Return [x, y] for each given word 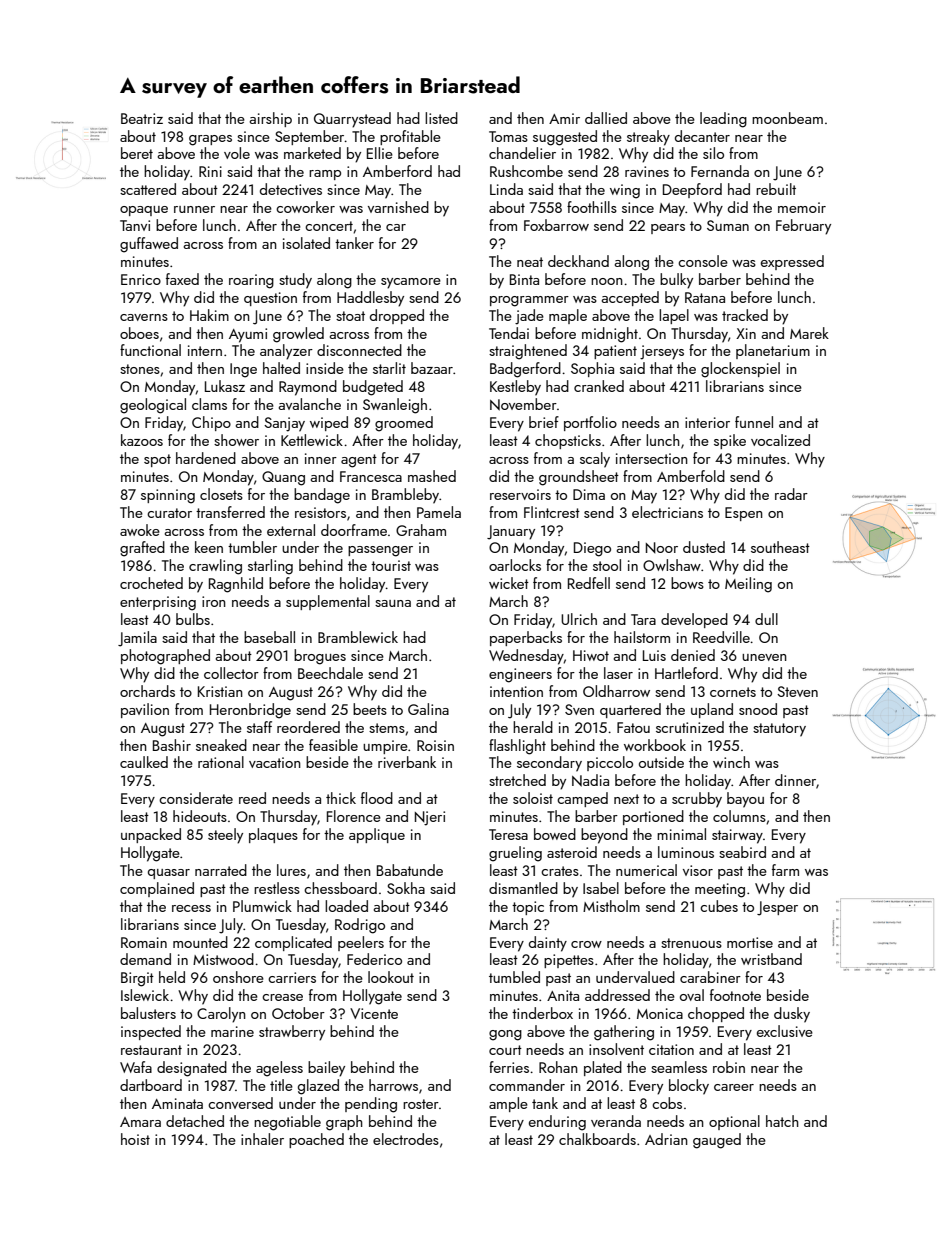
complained [157, 889]
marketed [312, 153]
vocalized [780, 440]
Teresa [508, 834]
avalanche [309, 404]
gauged [717, 1141]
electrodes [406, 1139]
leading [723, 120]
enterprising [158, 603]
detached [195, 1121]
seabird [742, 852]
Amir [564, 118]
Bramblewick [358, 637]
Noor [662, 547]
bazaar [432, 368]
